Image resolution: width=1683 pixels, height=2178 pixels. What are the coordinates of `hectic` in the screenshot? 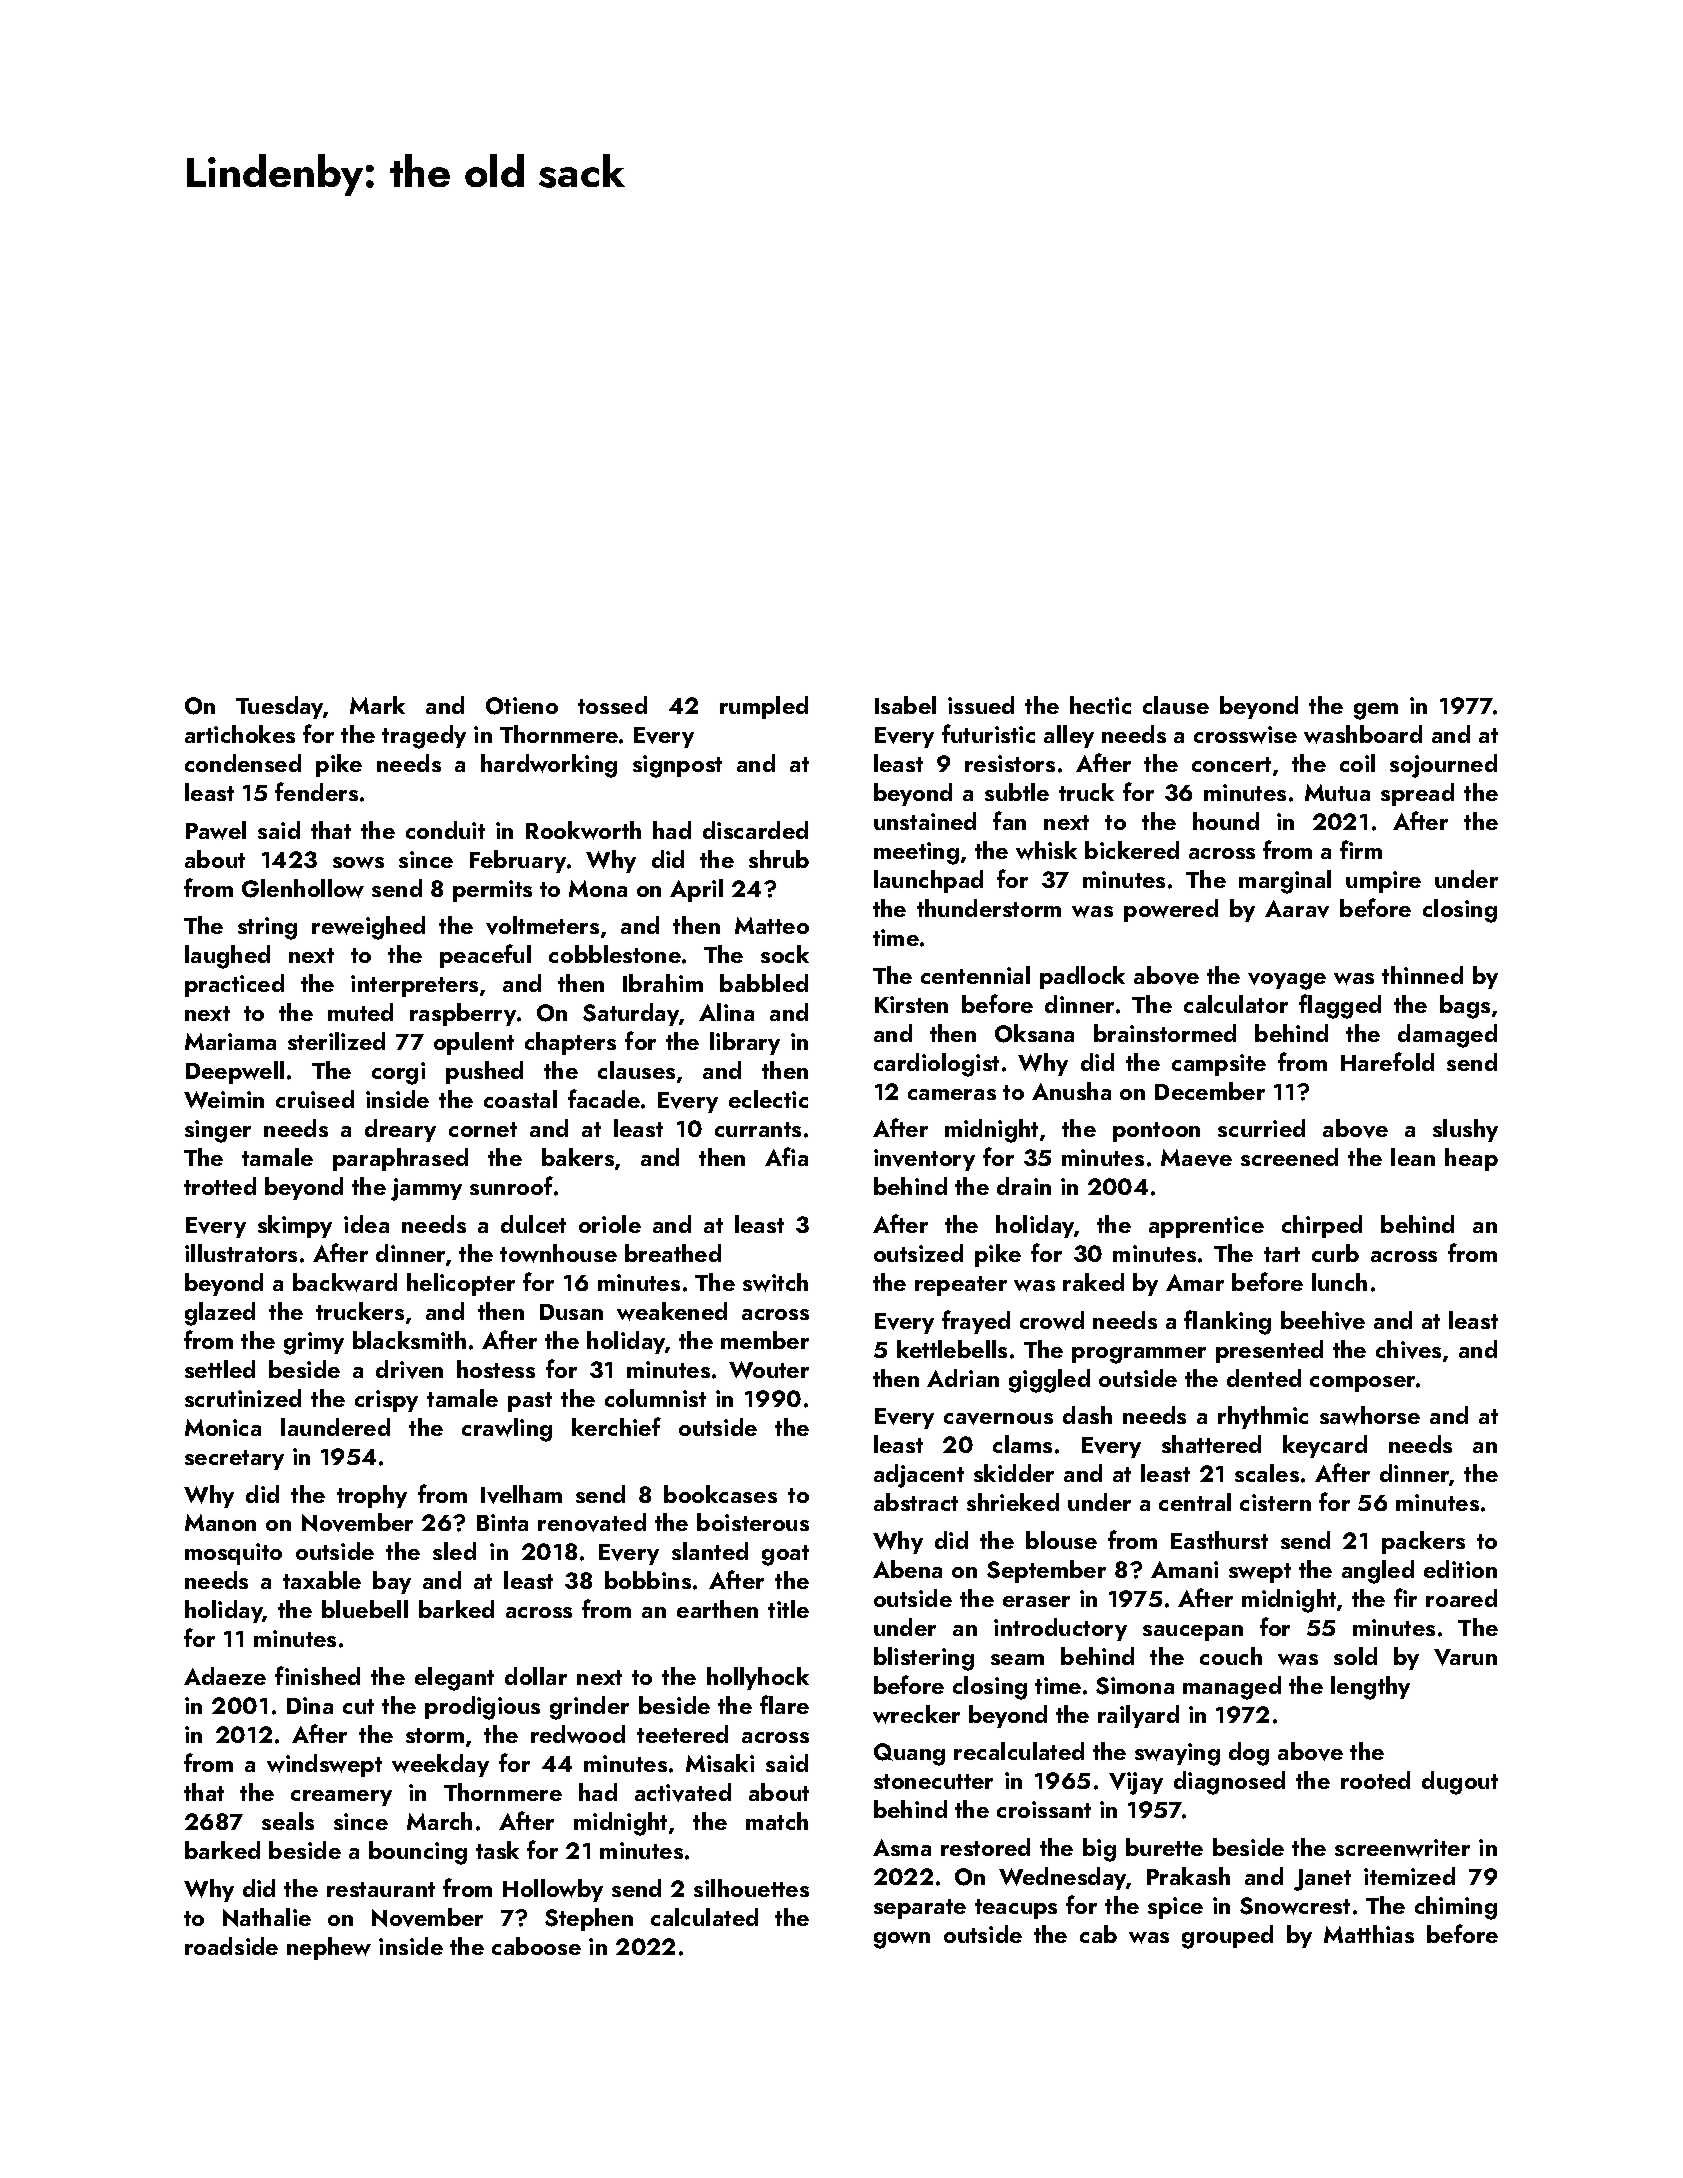 It's located at (1100, 705).
